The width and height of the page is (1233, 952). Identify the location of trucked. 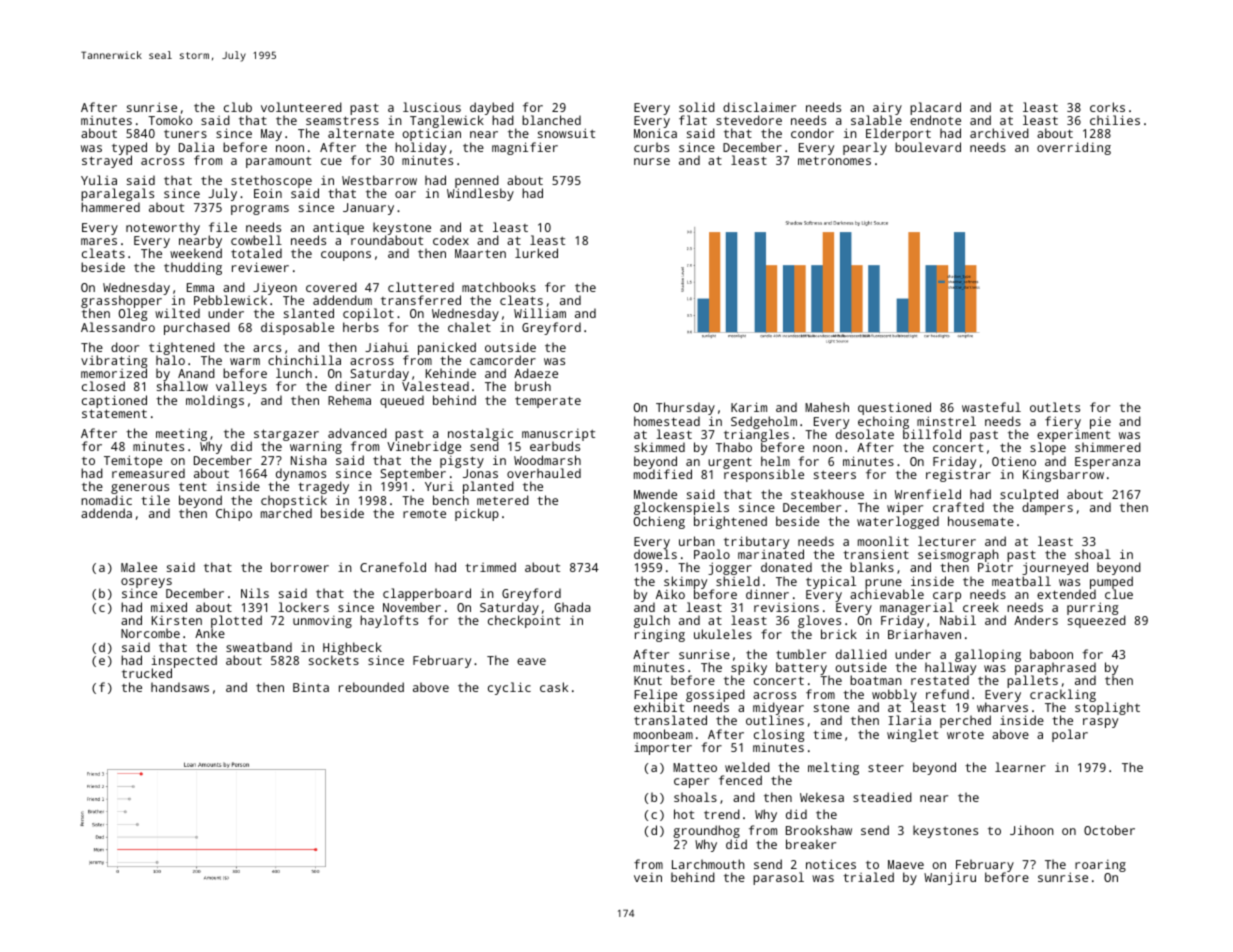
(147, 673).
